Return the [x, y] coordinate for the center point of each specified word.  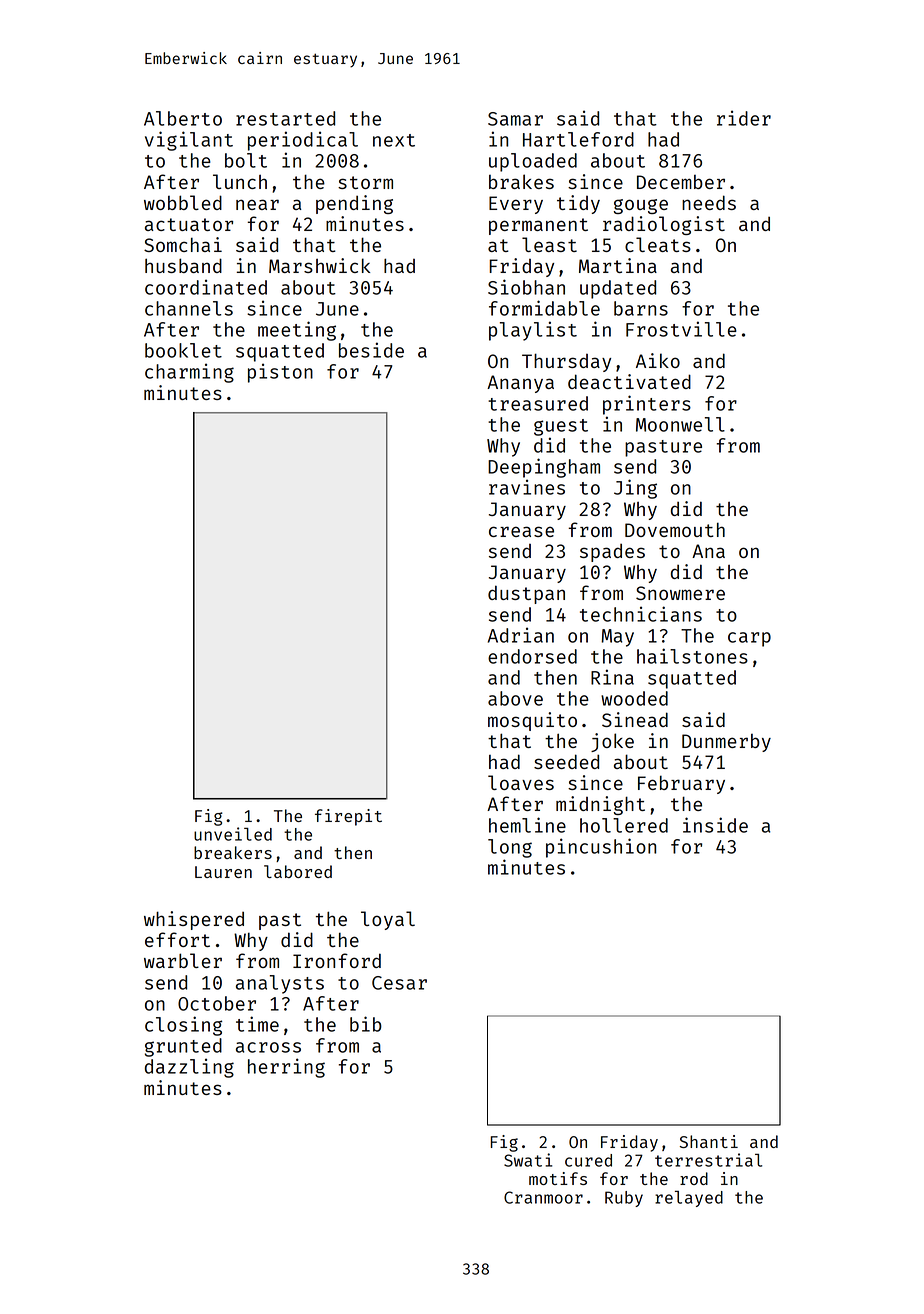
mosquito [532, 721]
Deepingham [544, 468]
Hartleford [578, 139]
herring [286, 1068]
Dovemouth [675, 530]
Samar [515, 119]
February [681, 784]
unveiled [233, 834]
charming [189, 373]
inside [715, 825]
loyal [388, 920]
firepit [348, 817]
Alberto [183, 118]
